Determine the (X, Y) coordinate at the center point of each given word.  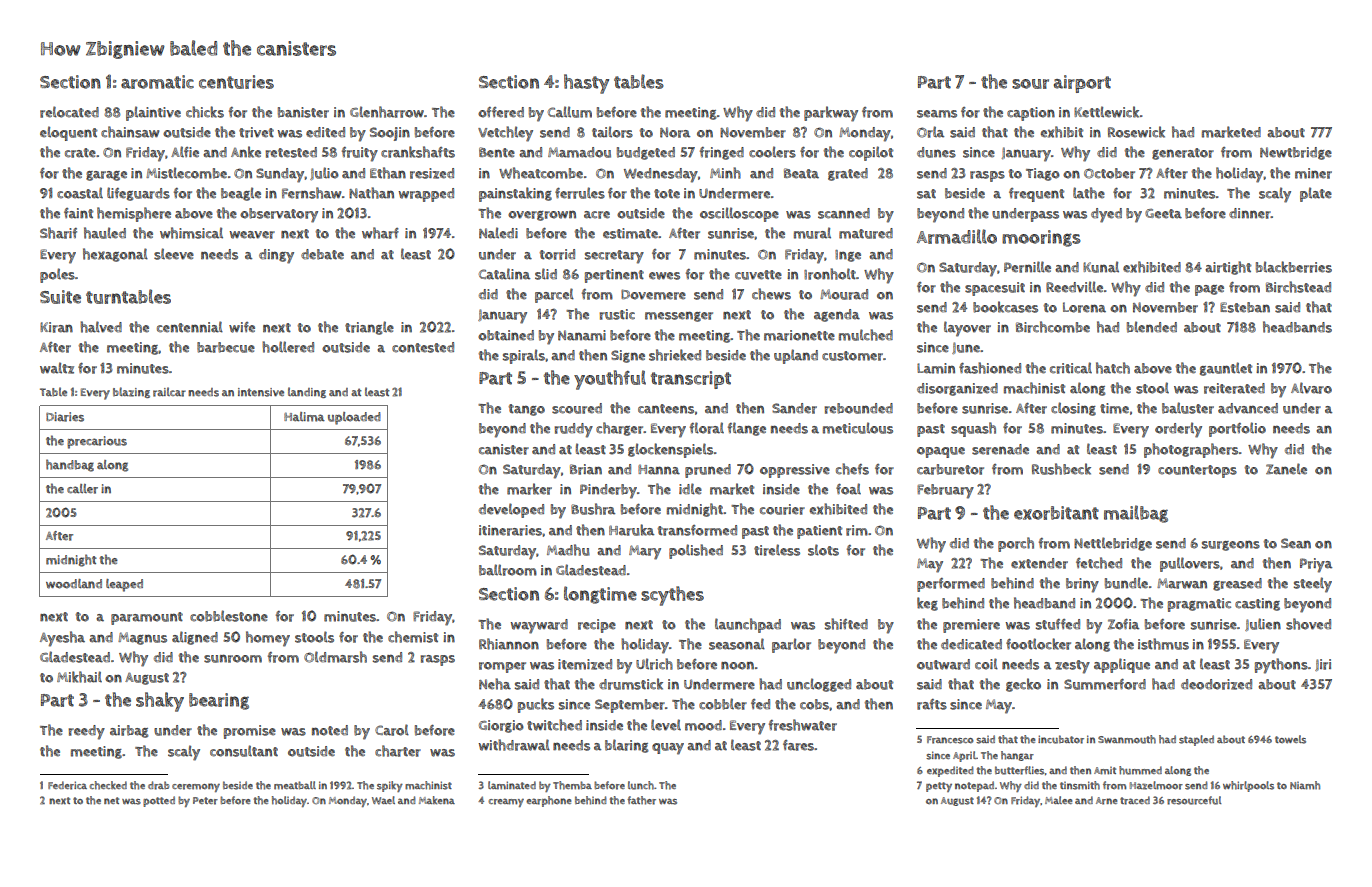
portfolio (1237, 429)
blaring (626, 746)
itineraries (510, 530)
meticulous (858, 428)
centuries (236, 82)
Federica (67, 785)
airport (1082, 84)
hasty (586, 84)
